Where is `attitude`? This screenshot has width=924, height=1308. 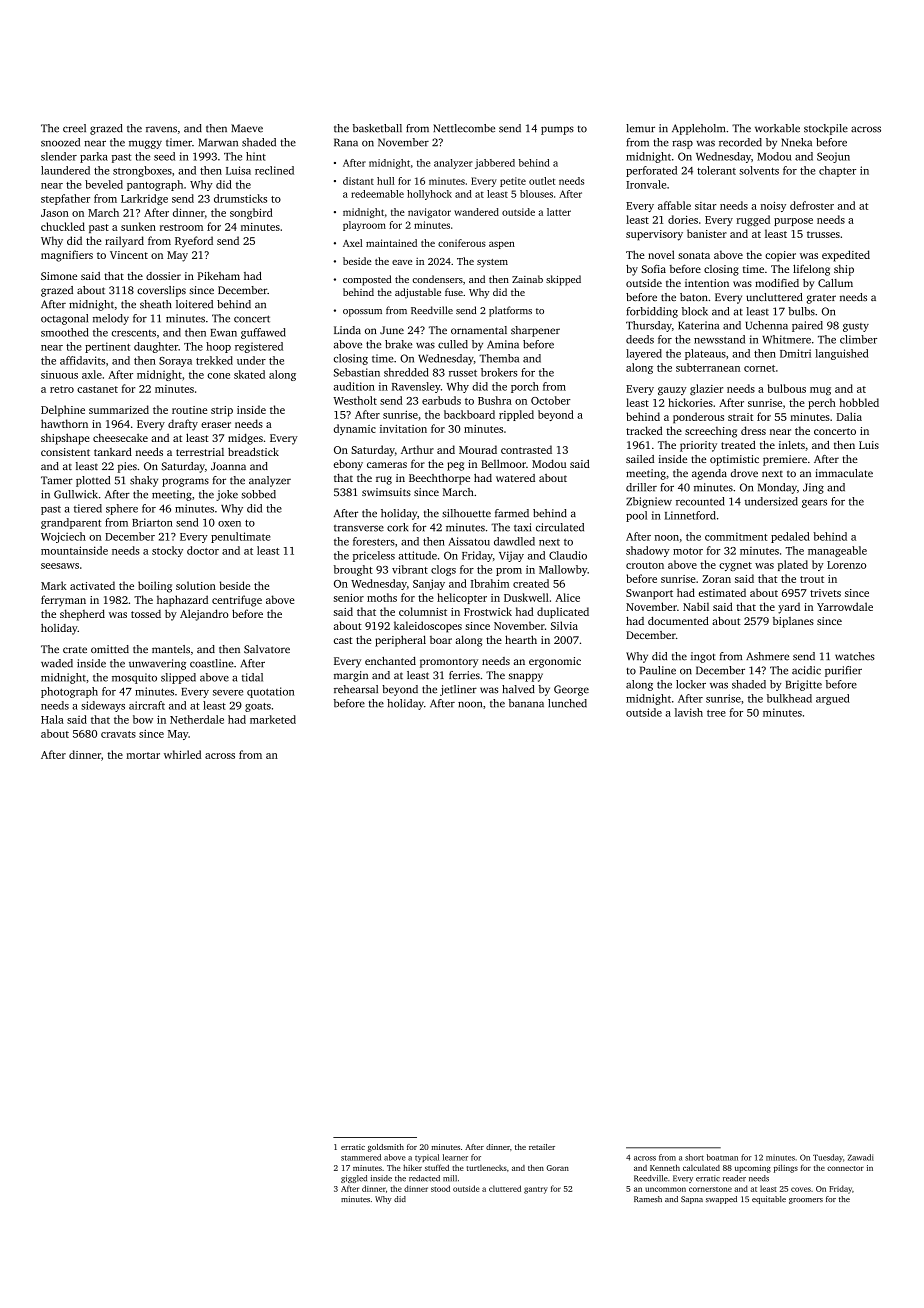 attitude is located at coordinates (418, 555).
